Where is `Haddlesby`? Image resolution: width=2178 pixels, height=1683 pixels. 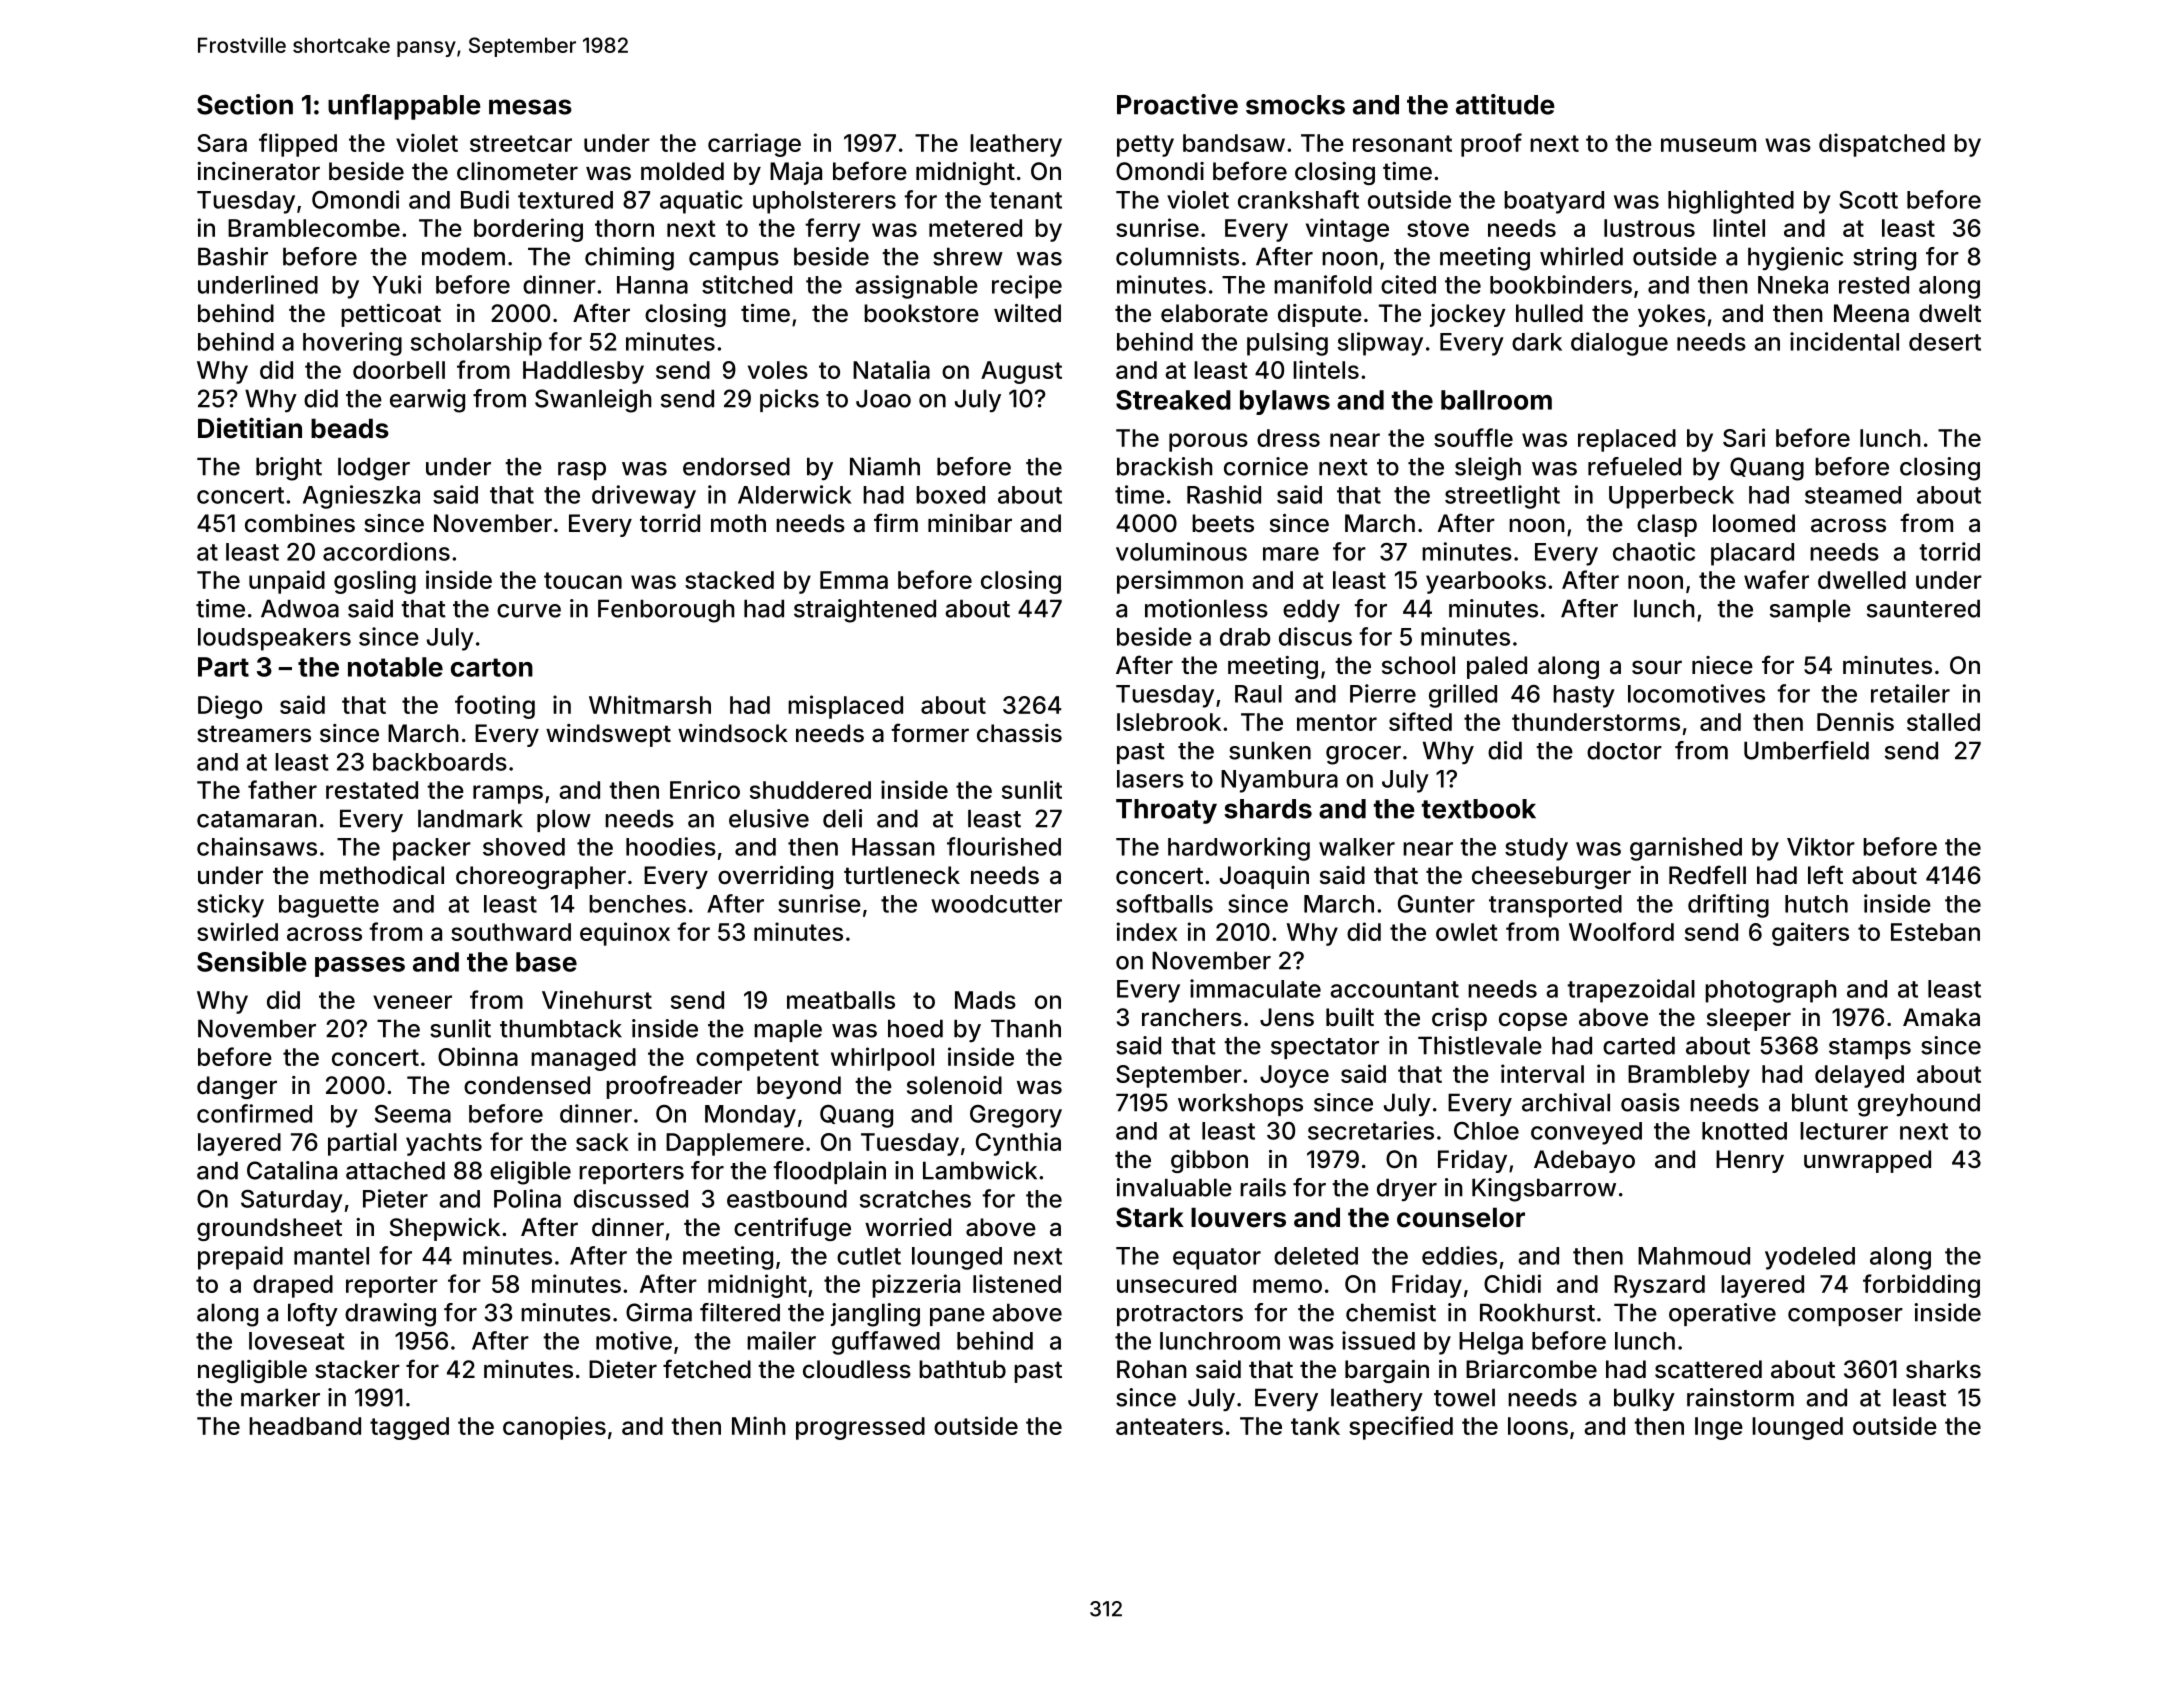 Haddlesby is located at coordinates (583, 372).
